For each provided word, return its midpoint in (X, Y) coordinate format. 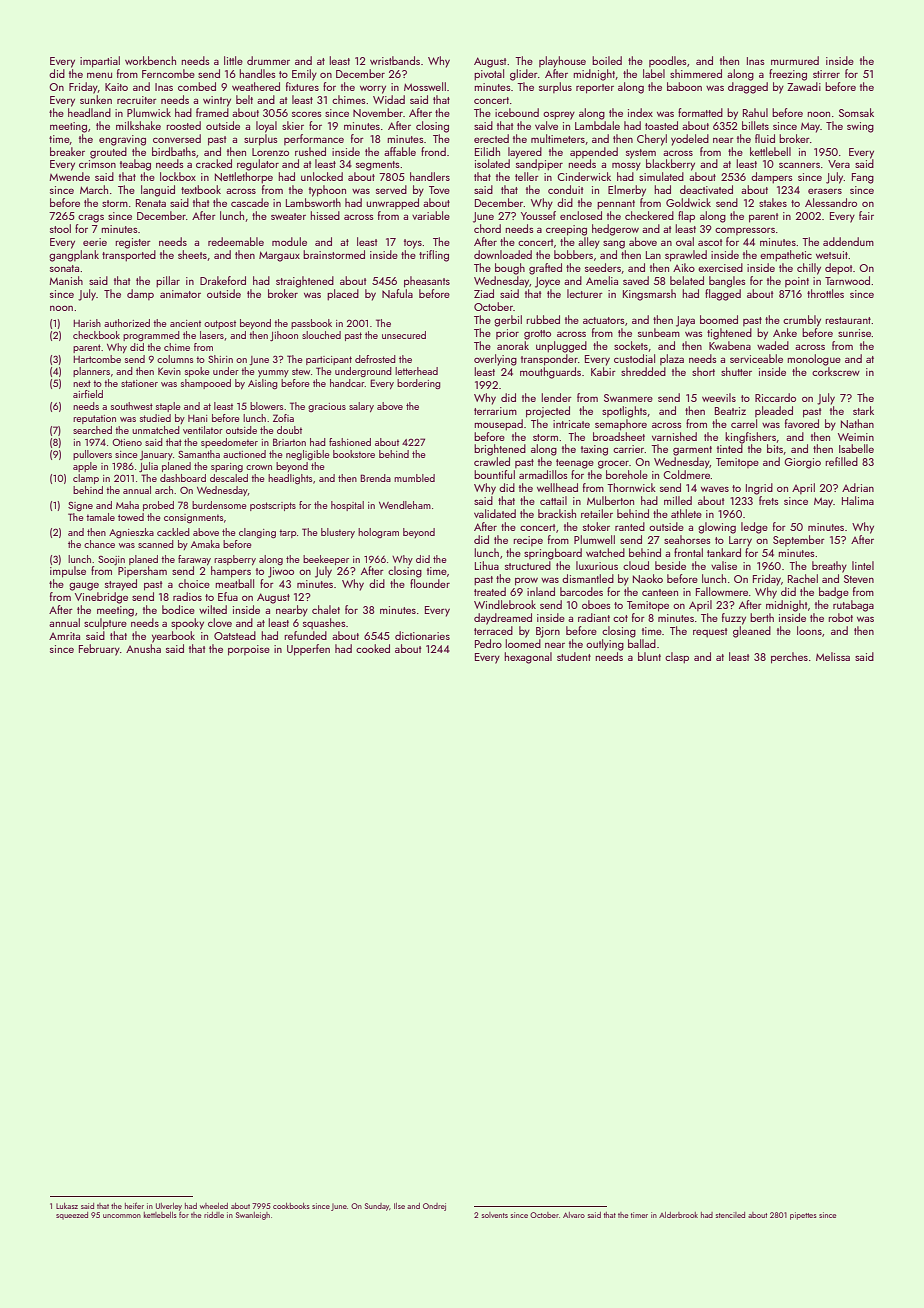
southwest (132, 406)
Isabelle (856, 448)
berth (762, 617)
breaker (67, 151)
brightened (500, 450)
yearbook (173, 637)
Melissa (833, 656)
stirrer (826, 74)
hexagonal (528, 658)
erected (491, 138)
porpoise (249, 650)
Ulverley (169, 1207)
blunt (649, 656)
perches (789, 658)
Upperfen (308, 650)
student (574, 656)
